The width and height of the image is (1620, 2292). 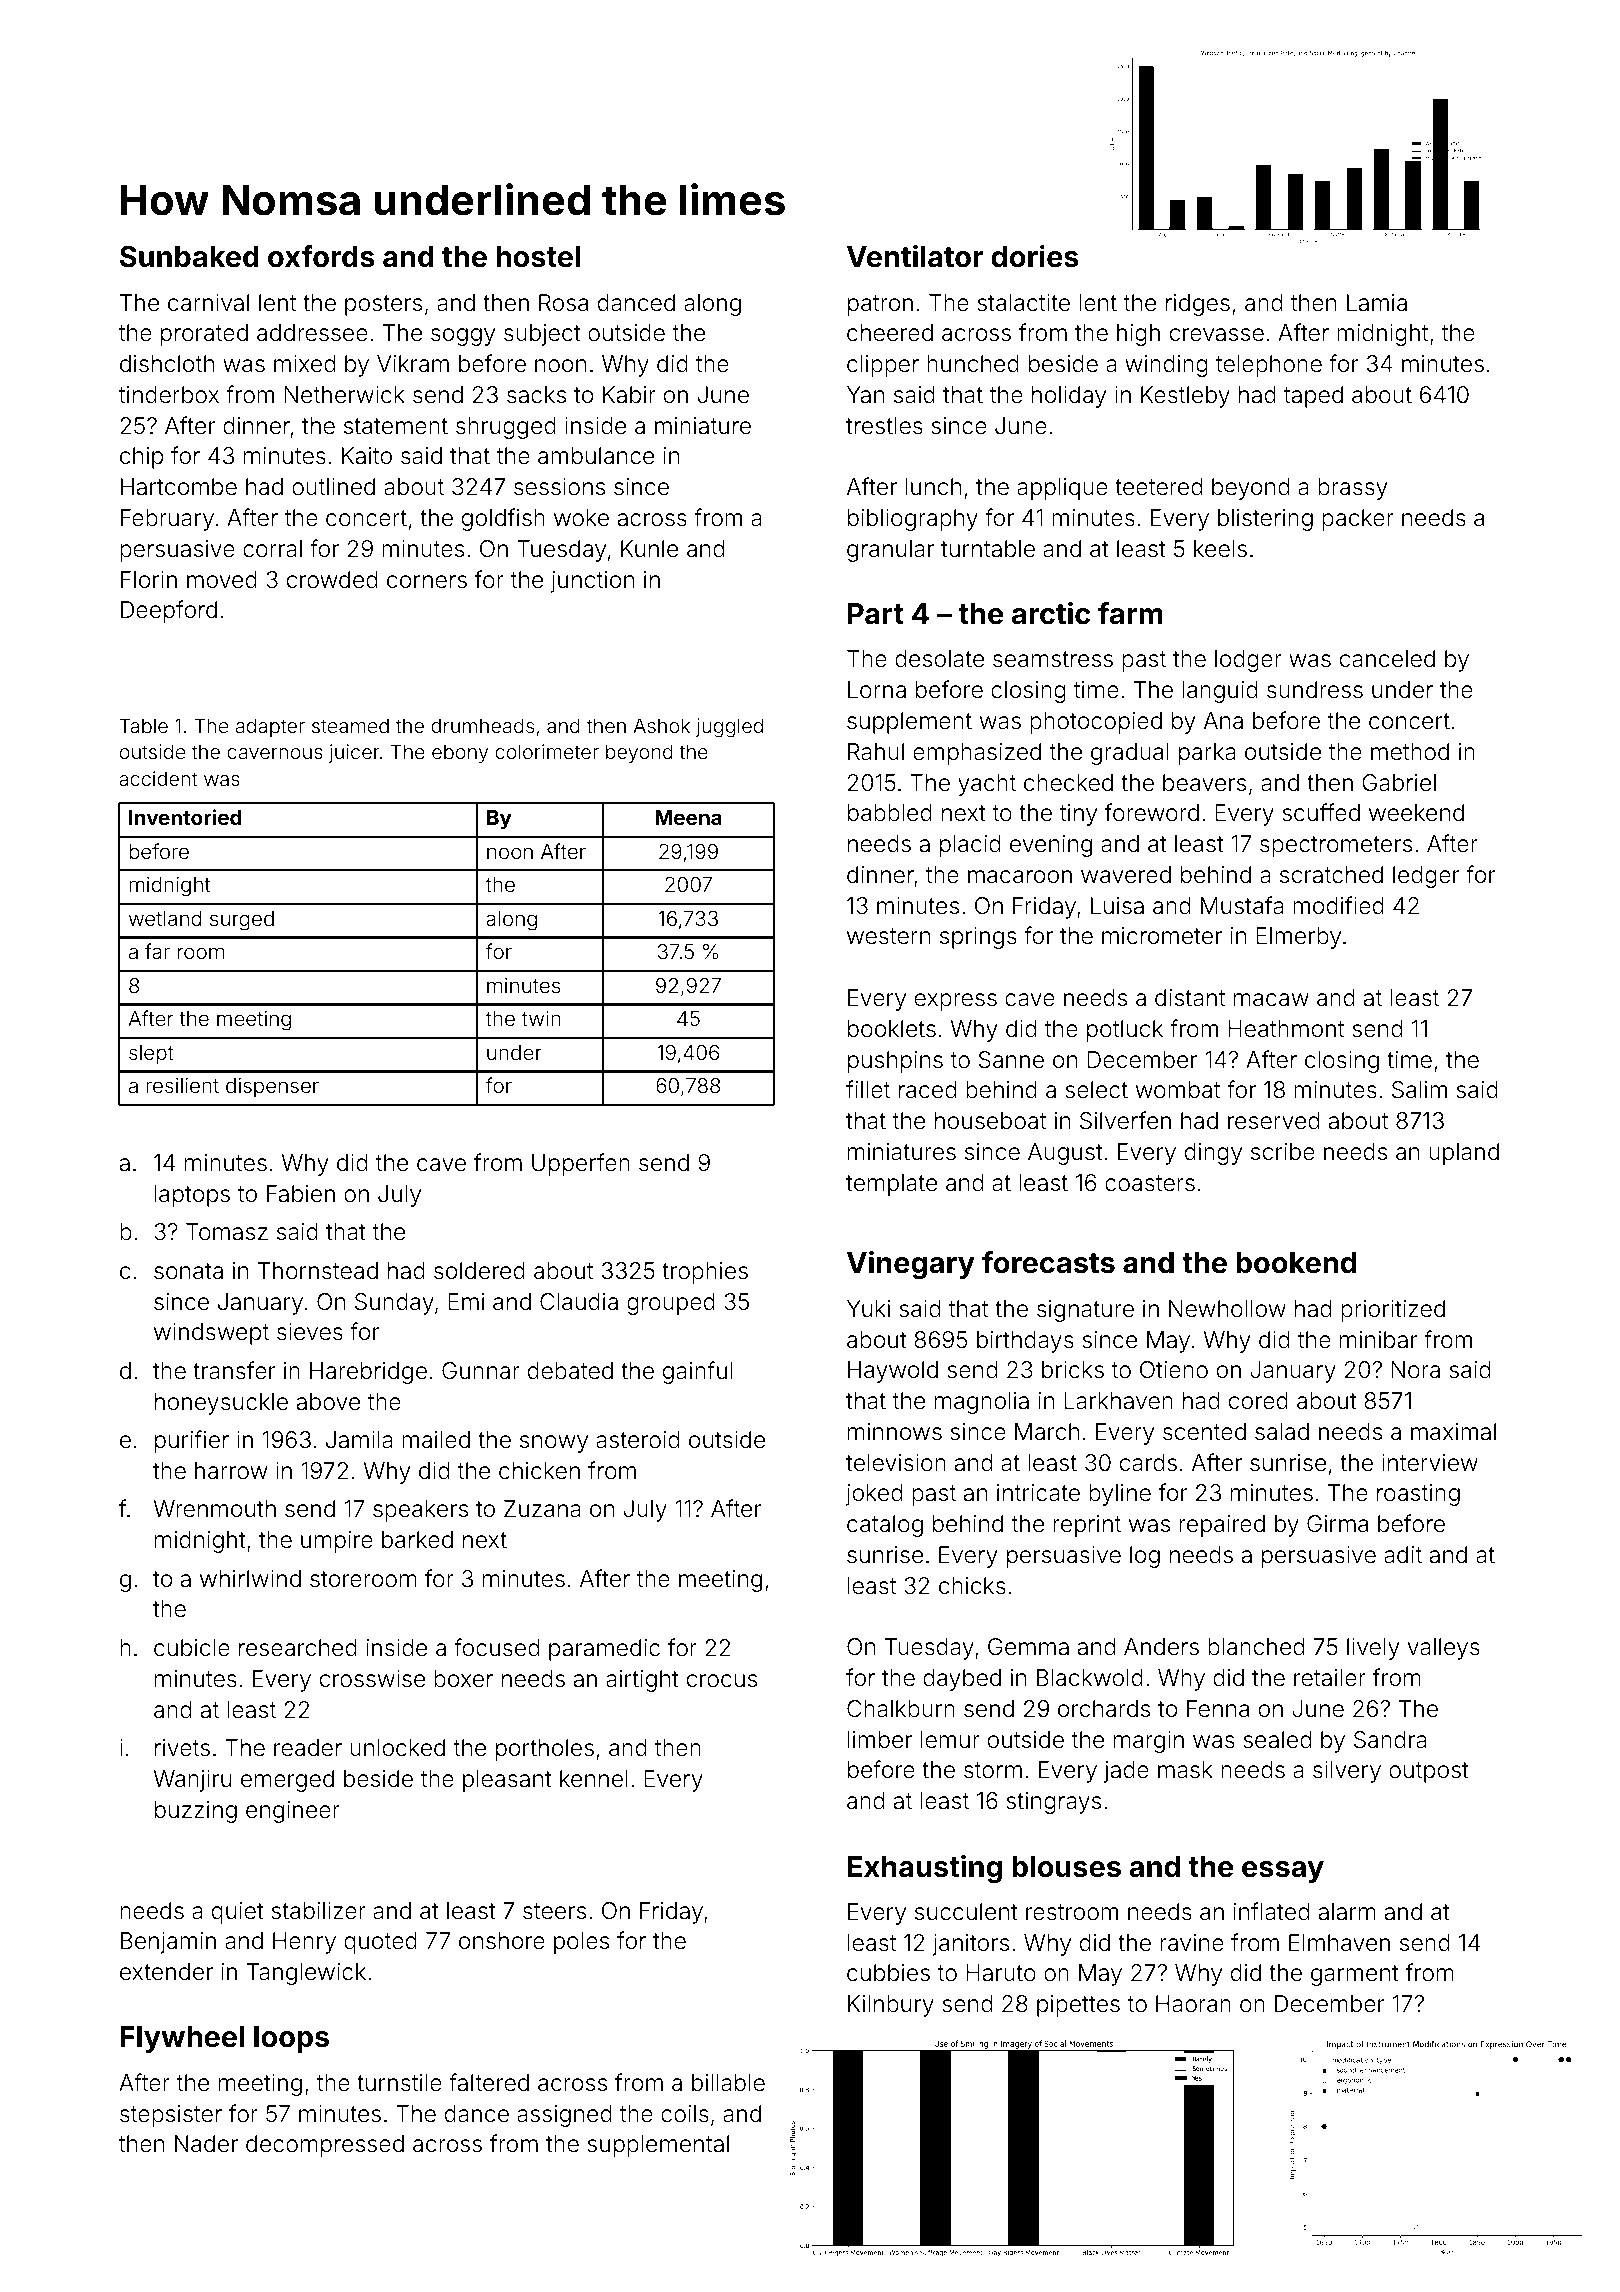 What do you see at coordinates (1220, 549) in the image?
I see `keels` at bounding box center [1220, 549].
